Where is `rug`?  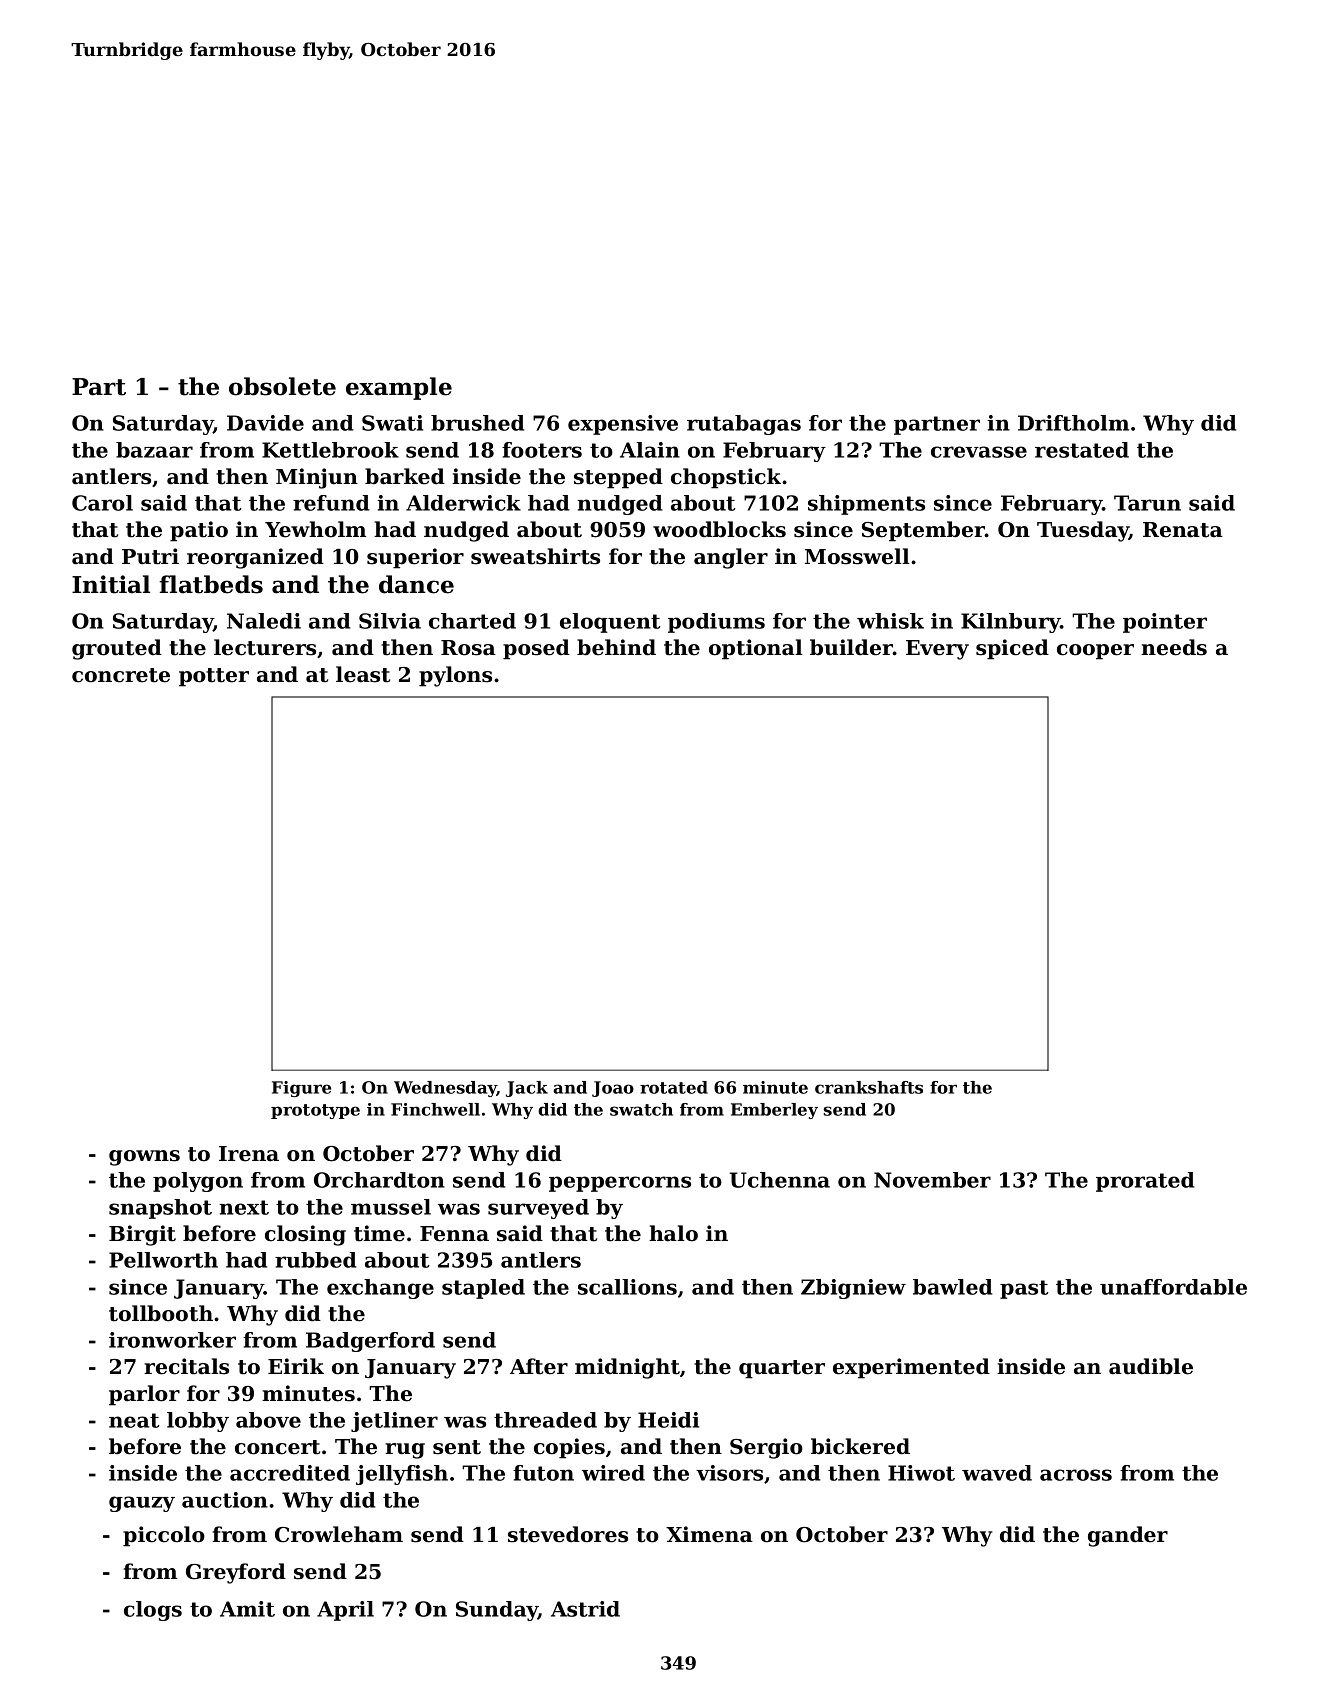
rug is located at coordinates (405, 1451).
